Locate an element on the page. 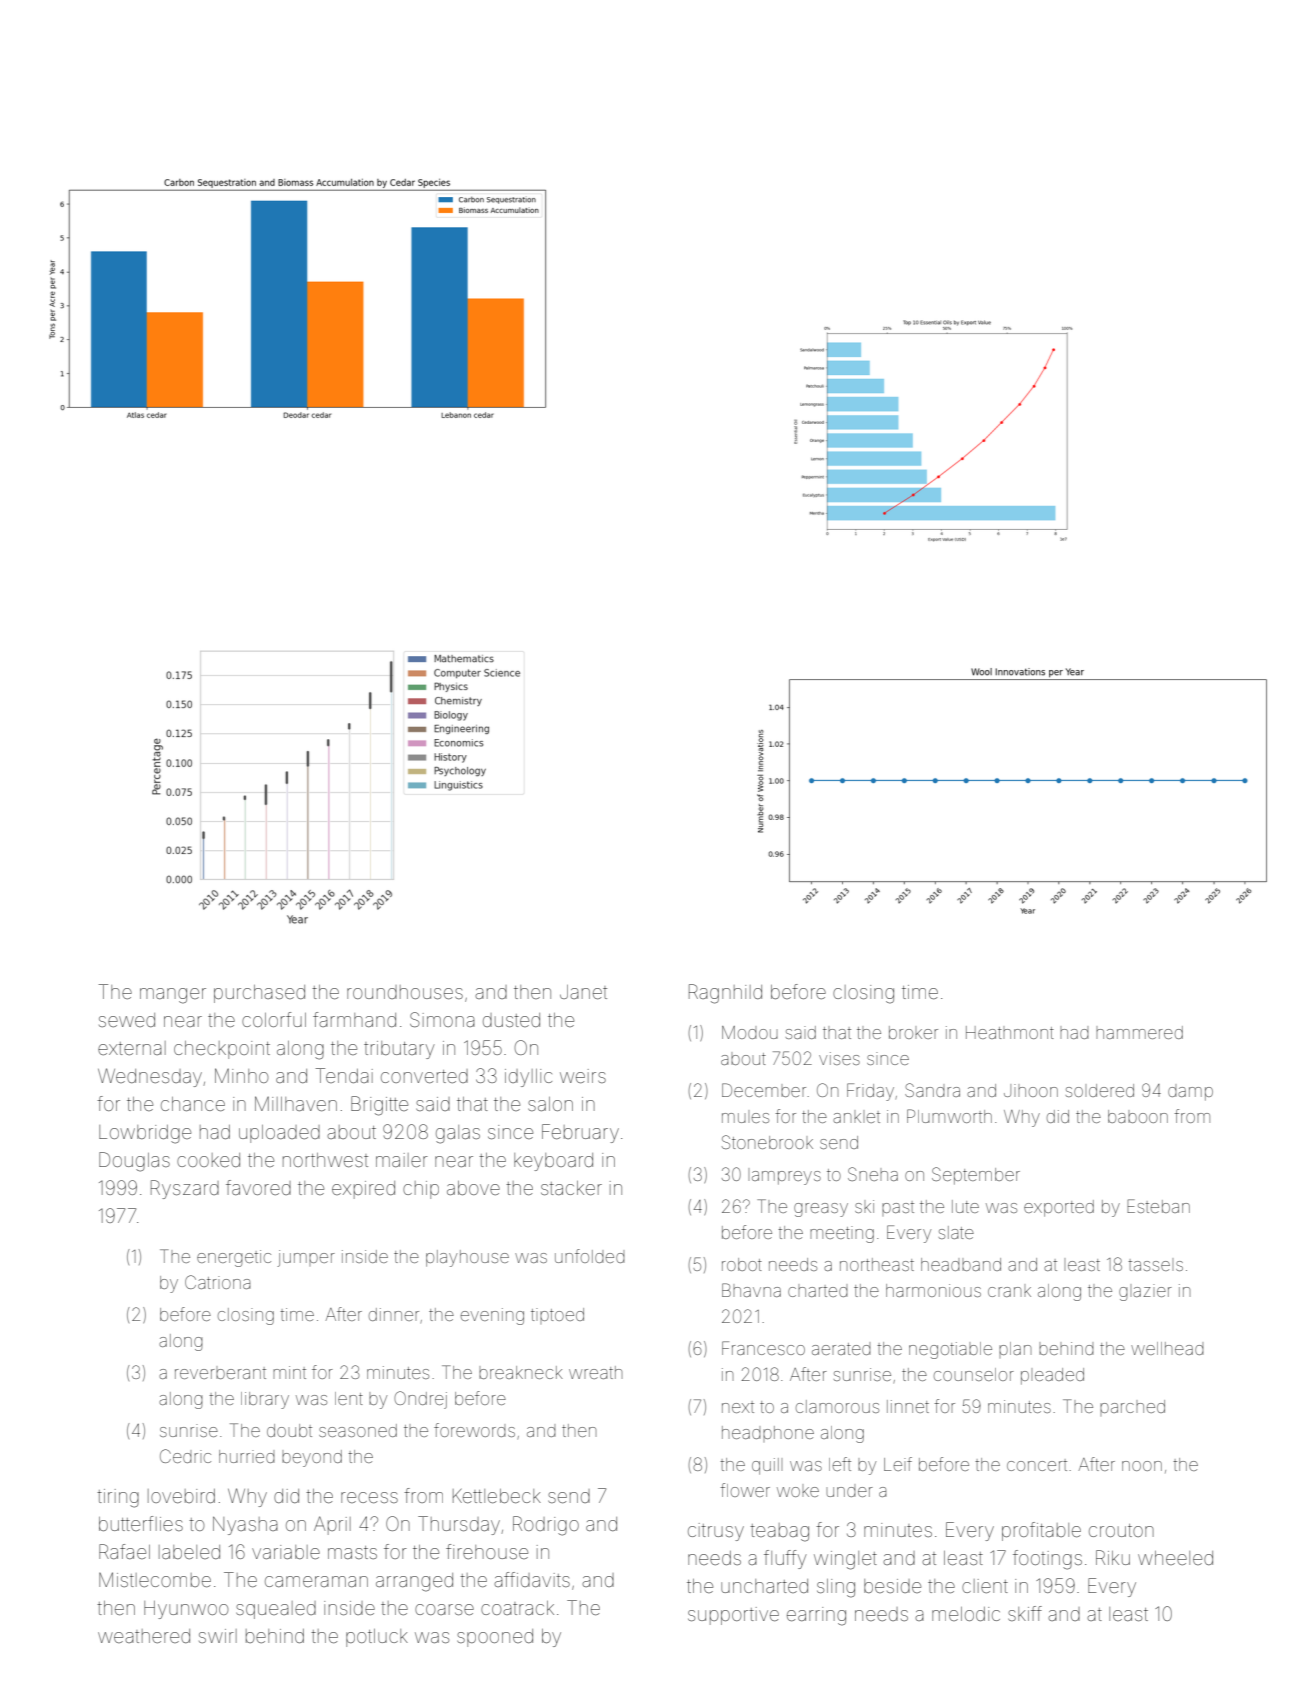  Rafael is located at coordinates (124, 1551).
